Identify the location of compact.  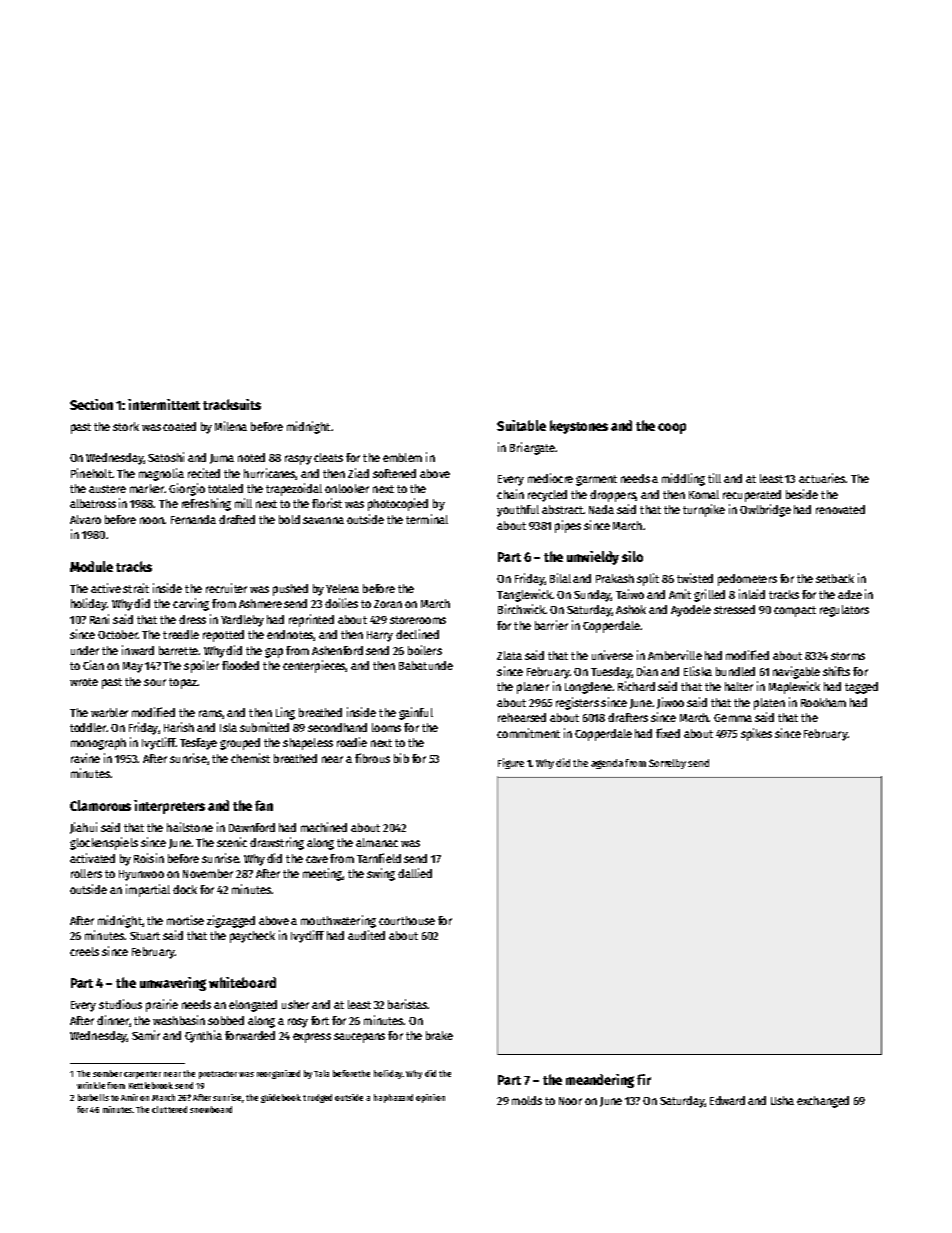
(795, 611).
